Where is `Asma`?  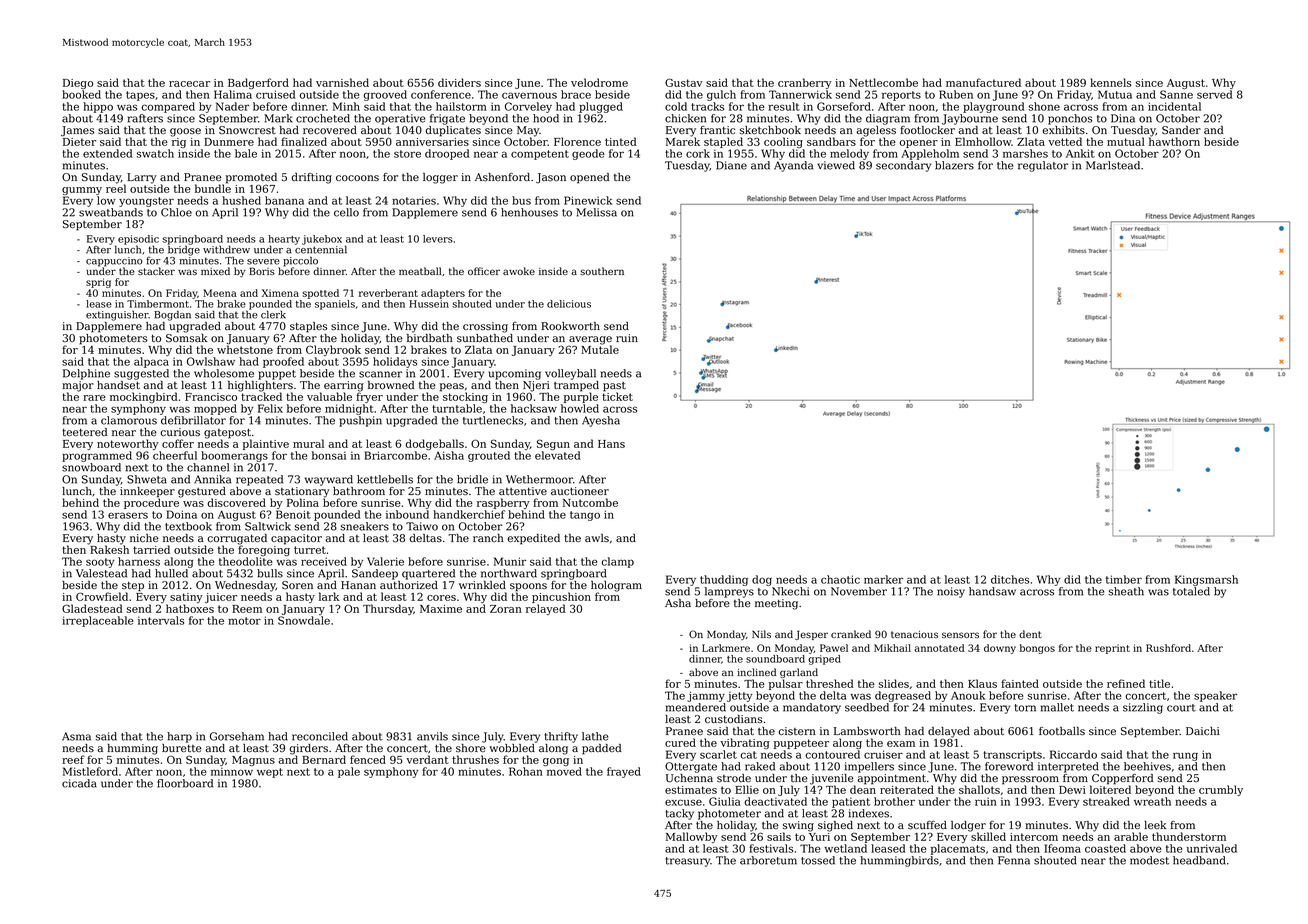 Asma is located at coordinates (76, 736).
